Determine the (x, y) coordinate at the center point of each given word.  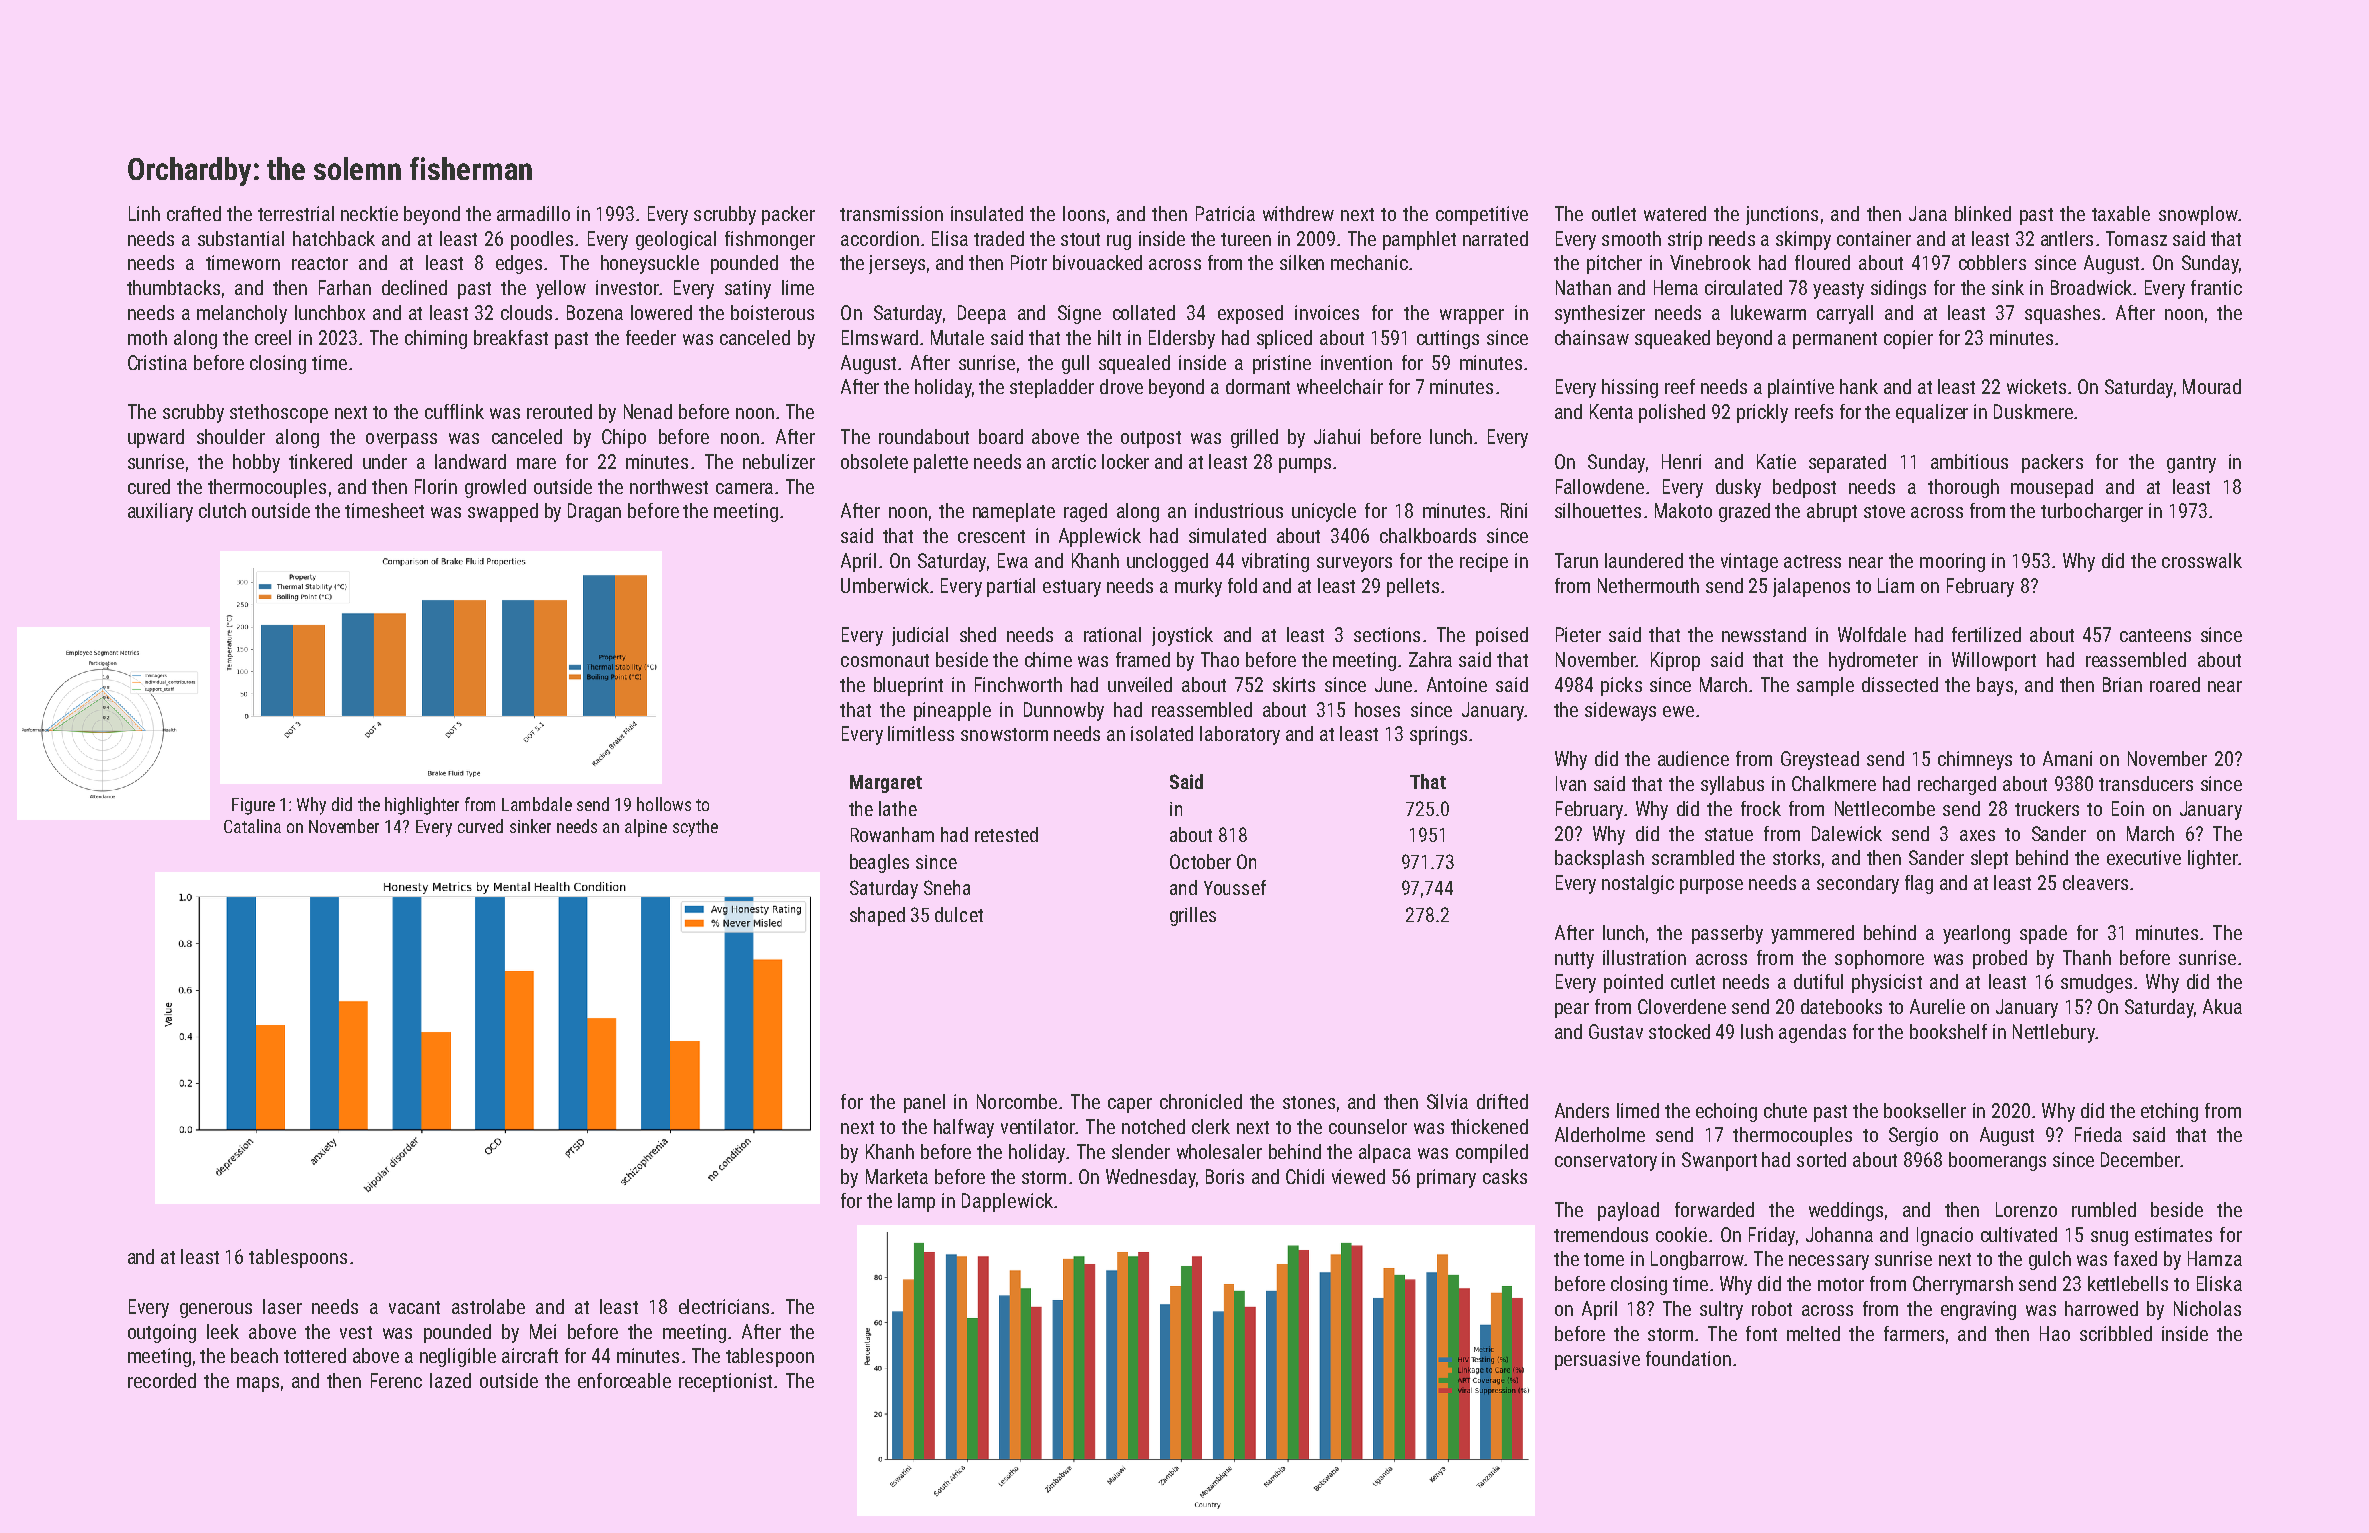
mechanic (1369, 262)
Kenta (1611, 411)
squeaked (1672, 339)
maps (258, 1384)
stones (1309, 1102)
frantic (2216, 287)
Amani (2067, 758)
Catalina (252, 826)
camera (744, 488)
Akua (2222, 1006)
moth (147, 337)
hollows (664, 804)
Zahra (1430, 659)
